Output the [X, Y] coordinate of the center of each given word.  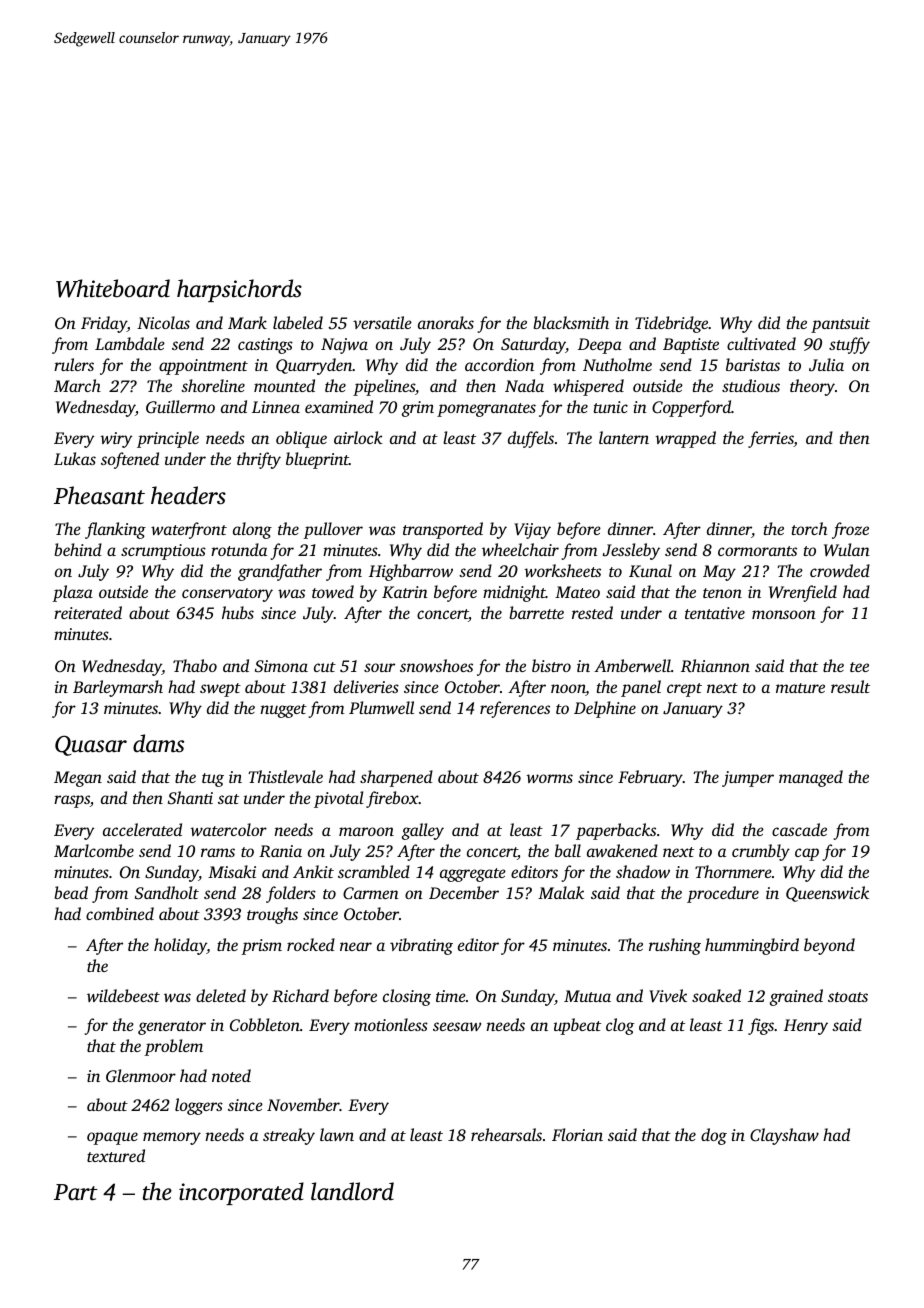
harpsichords [239, 290]
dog [714, 1136]
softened [130, 460]
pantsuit [840, 325]
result [850, 686]
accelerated [142, 829]
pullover [333, 530]
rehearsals [506, 1134]
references [515, 709]
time [451, 996]
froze [850, 530]
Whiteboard [113, 288]
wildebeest [123, 995]
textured [116, 1155]
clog [620, 1026]
